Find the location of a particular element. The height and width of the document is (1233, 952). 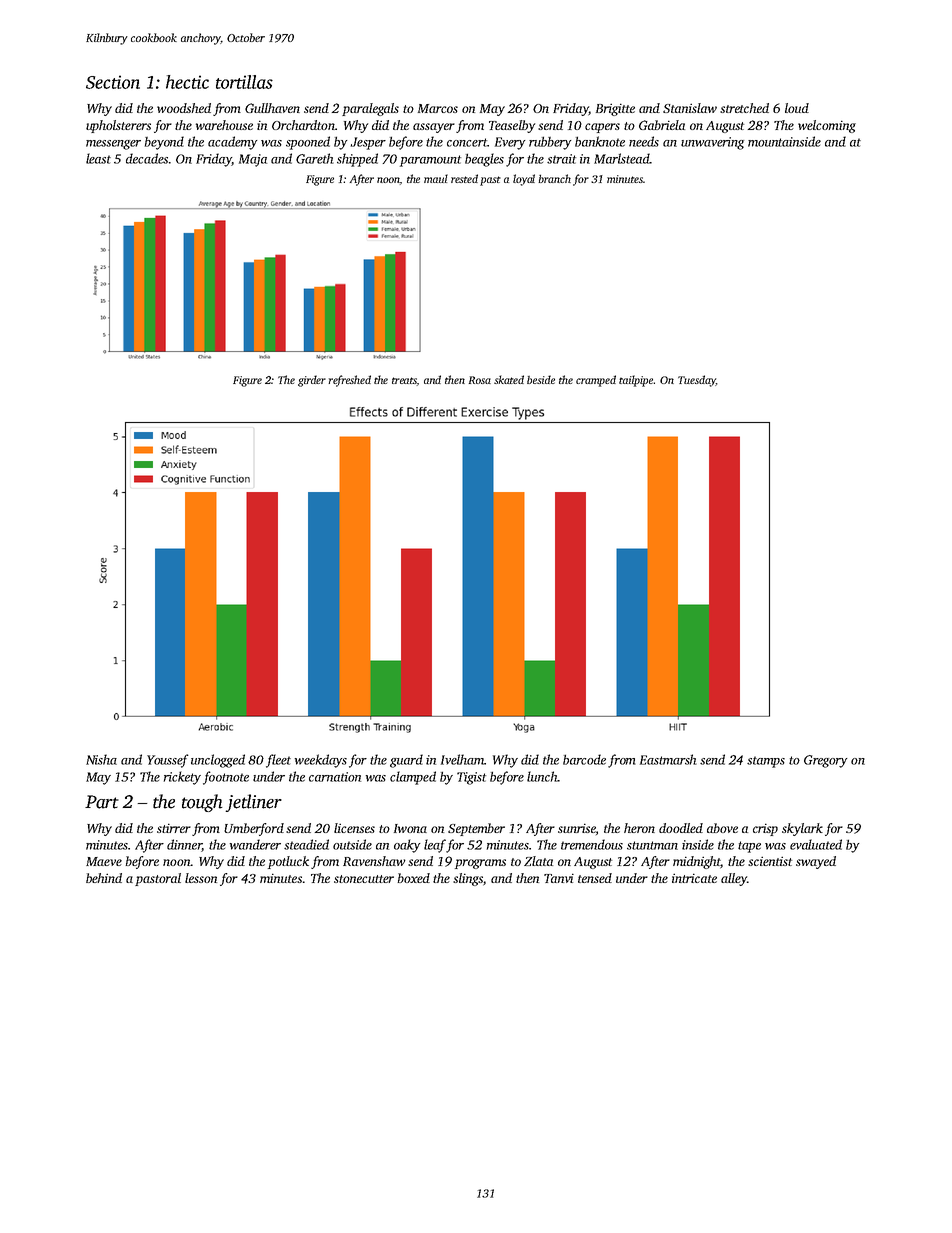

Stanislaw is located at coordinates (690, 108).
